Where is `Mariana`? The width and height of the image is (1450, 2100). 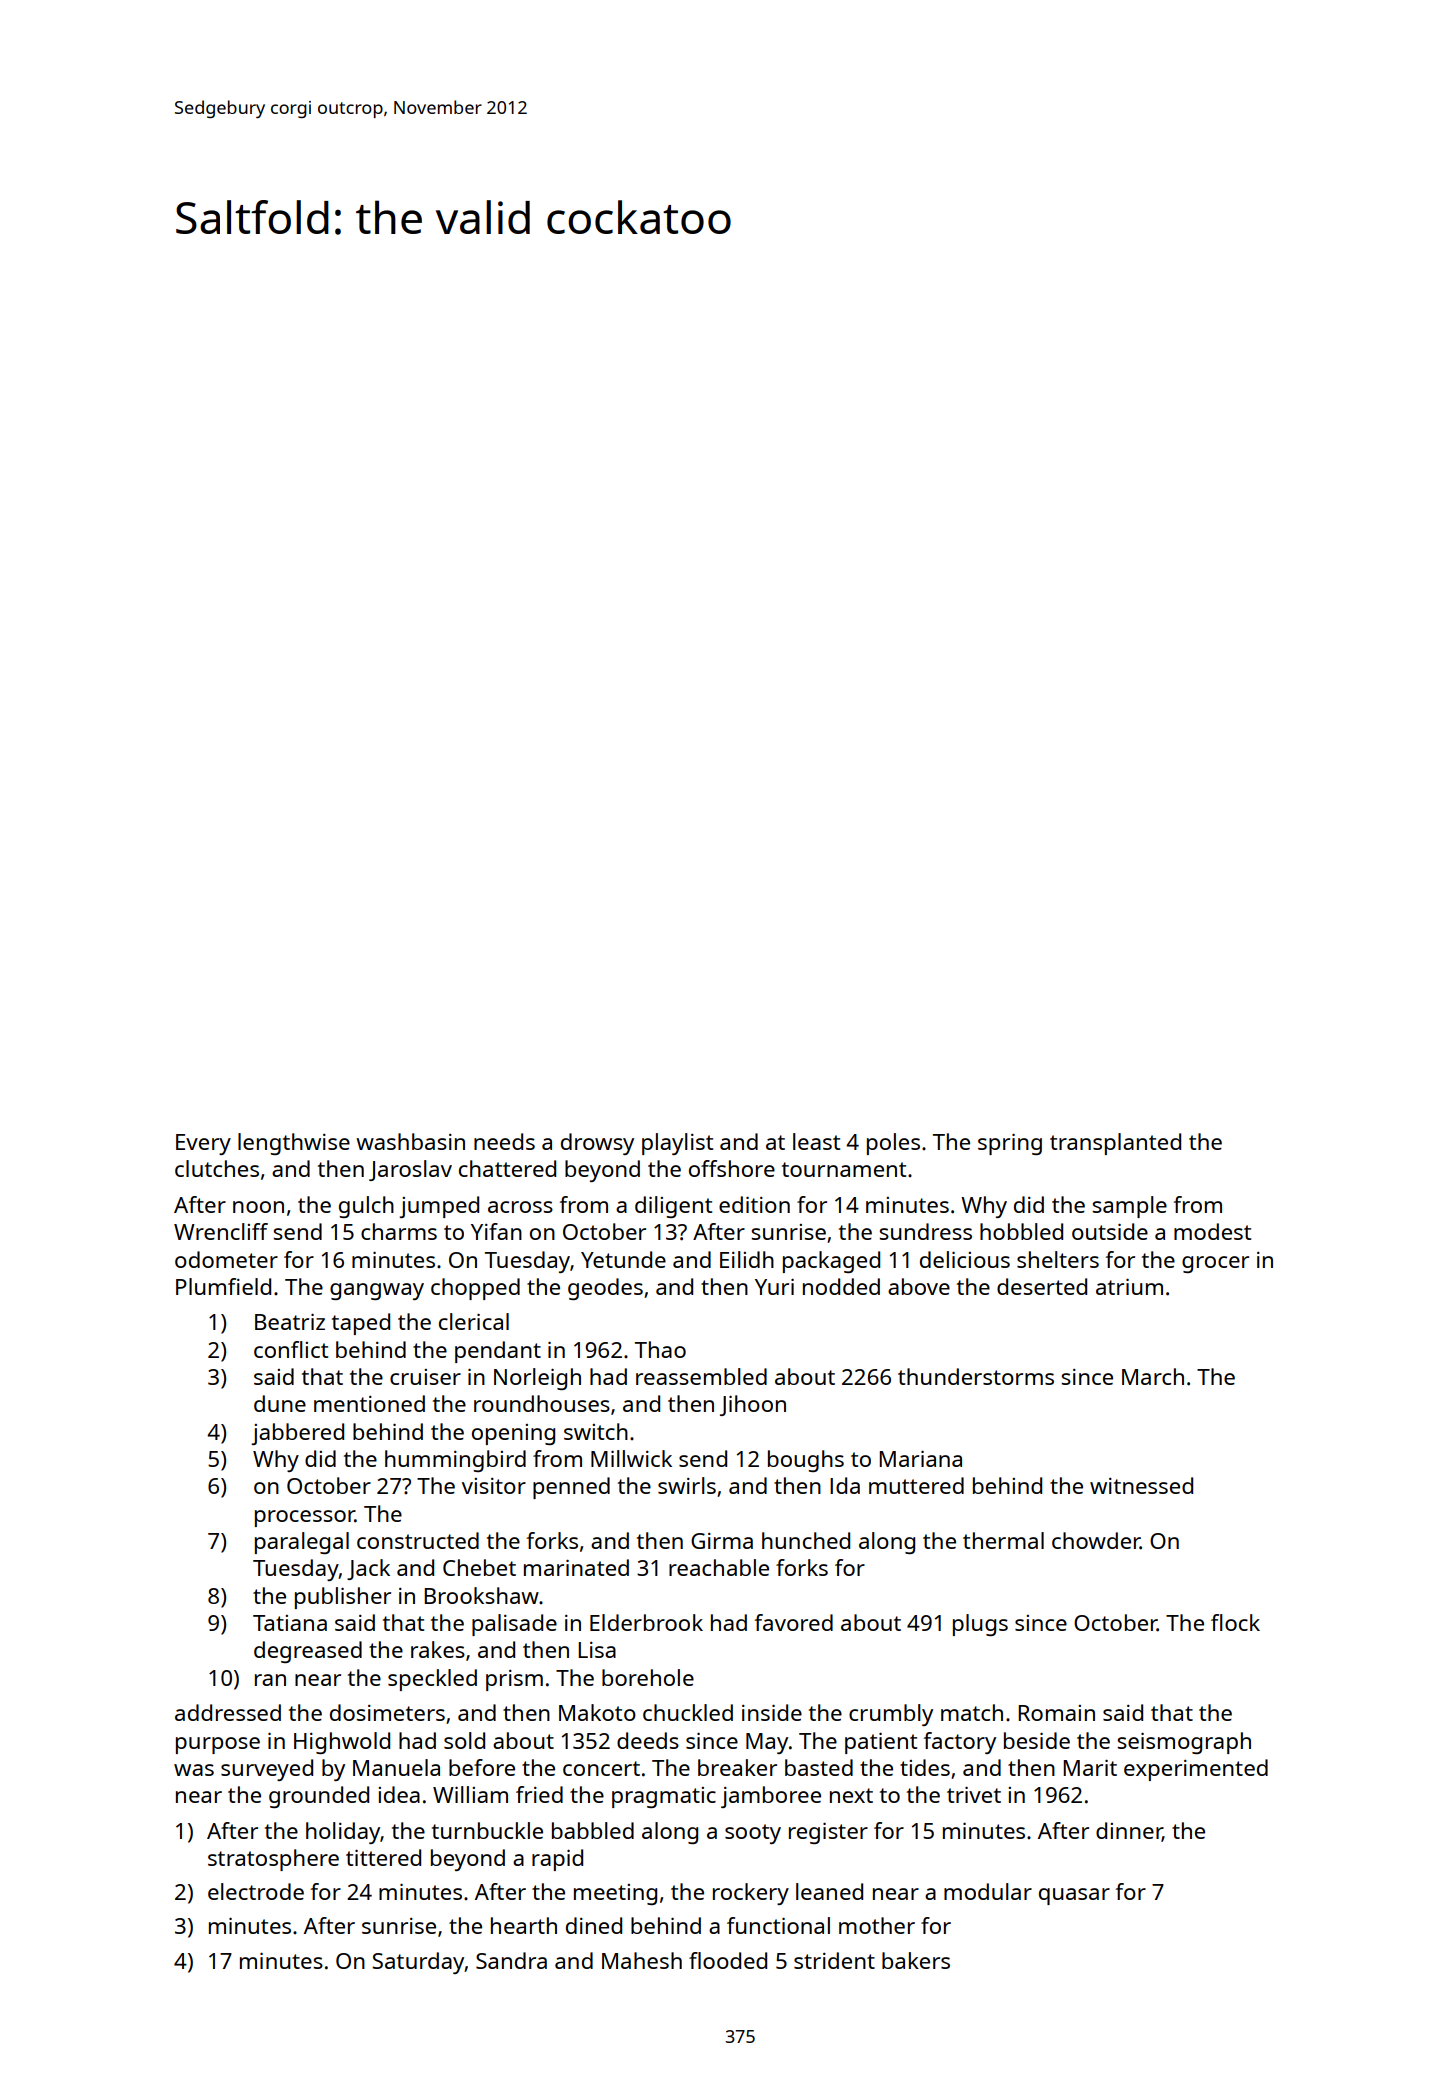
Mariana is located at coordinates (920, 1458).
